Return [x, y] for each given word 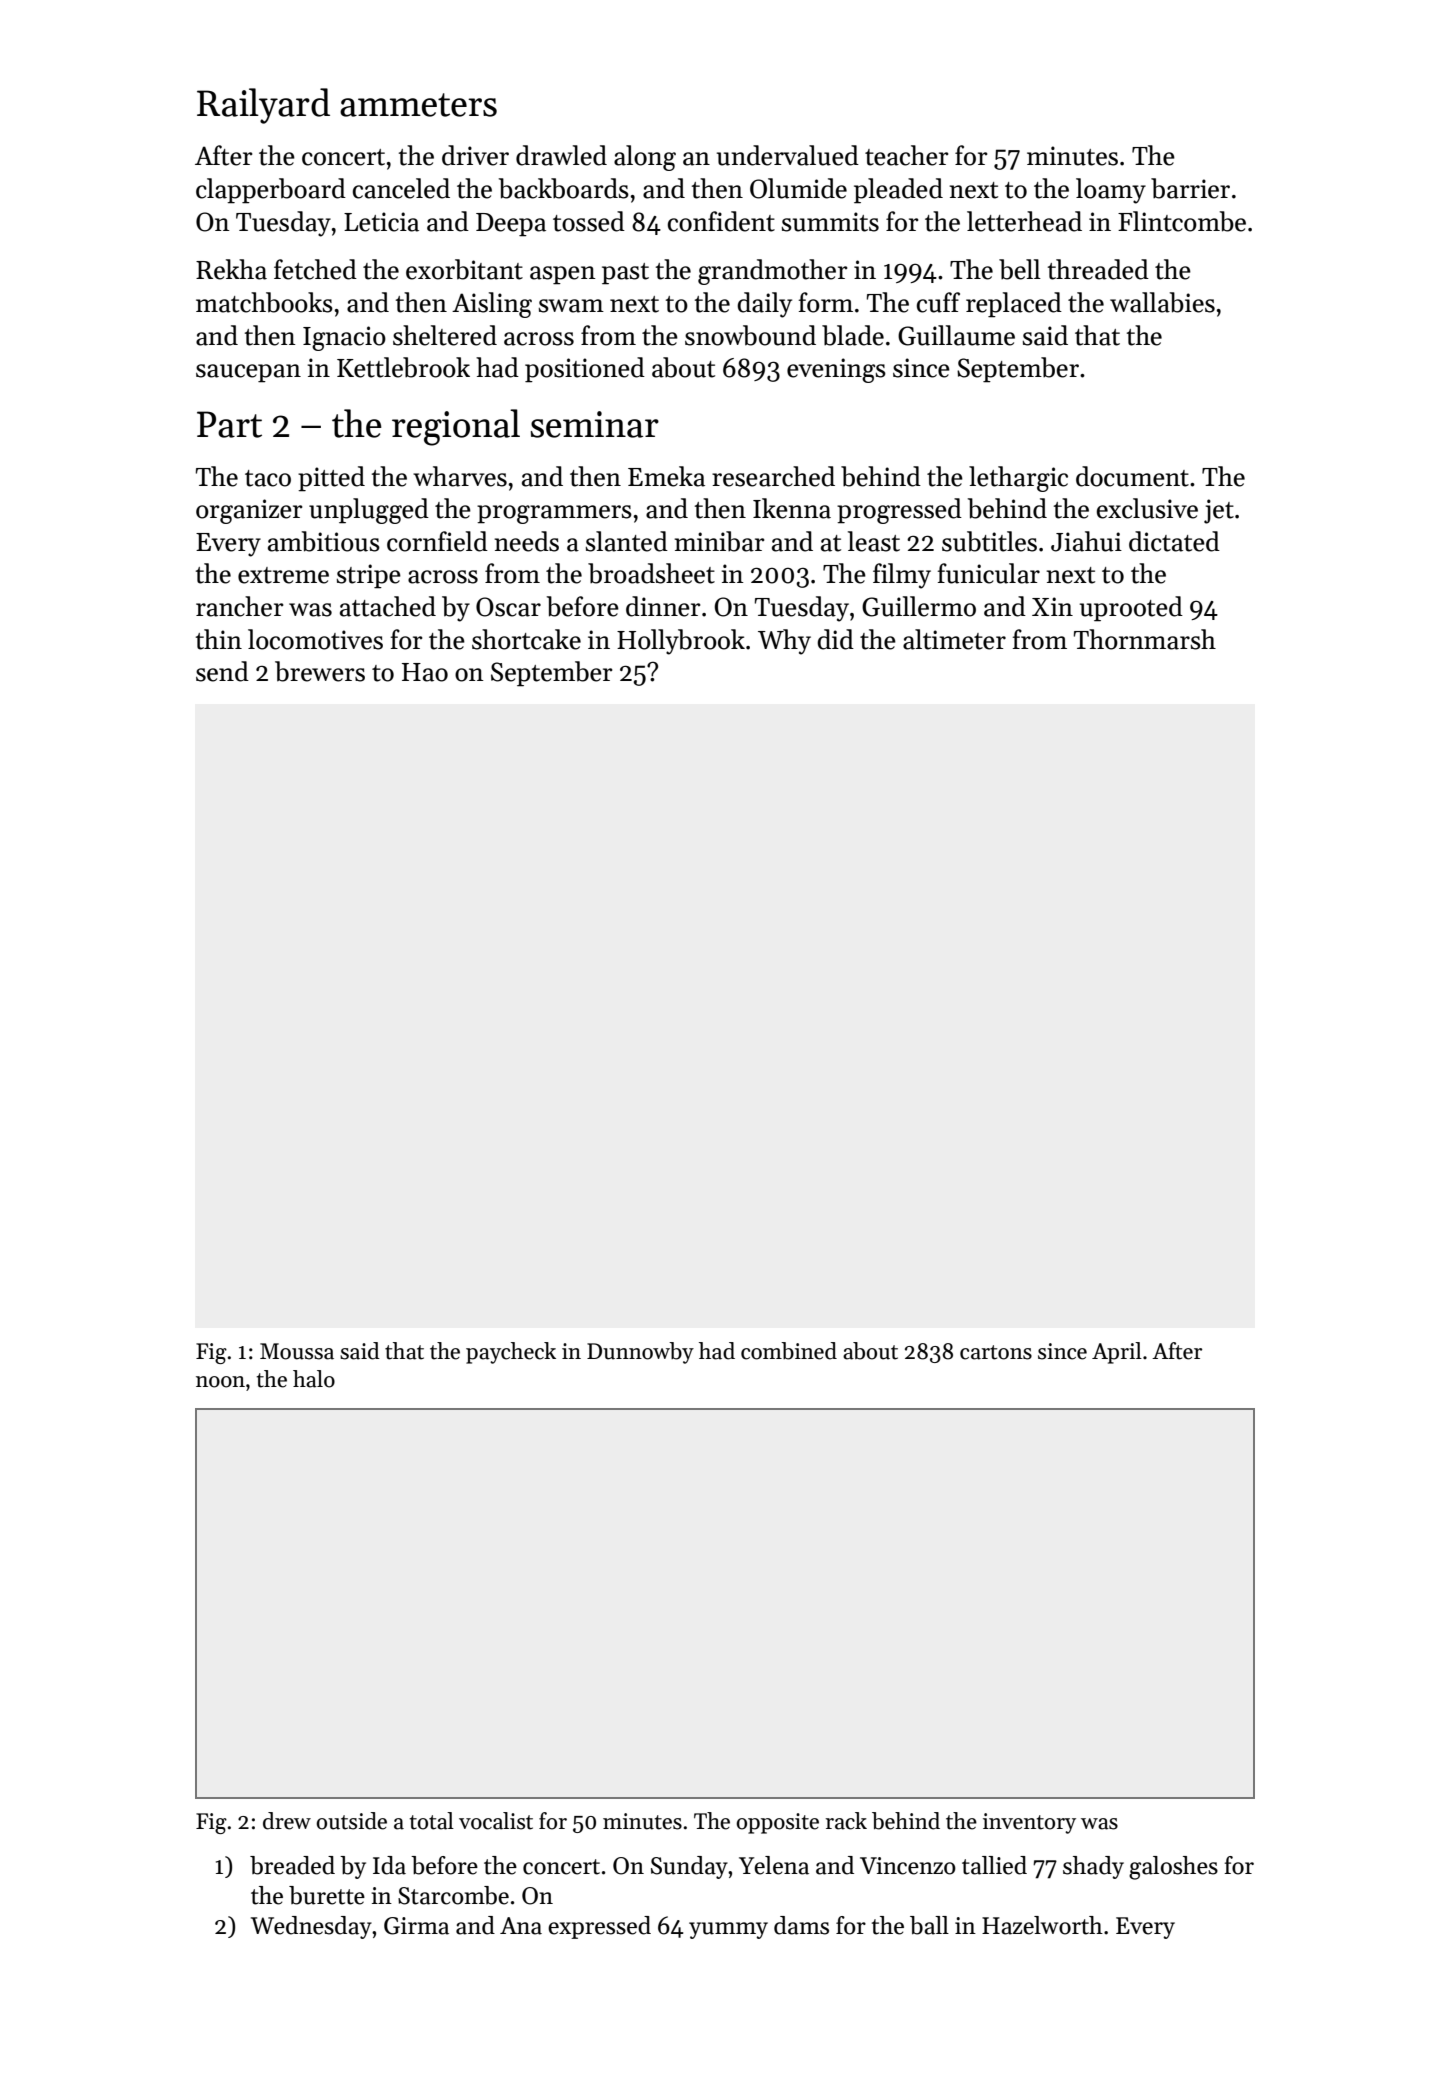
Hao [425, 672]
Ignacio [344, 338]
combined [789, 1351]
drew [287, 1821]
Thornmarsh [1145, 639]
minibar [719, 541]
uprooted [1131, 609]
